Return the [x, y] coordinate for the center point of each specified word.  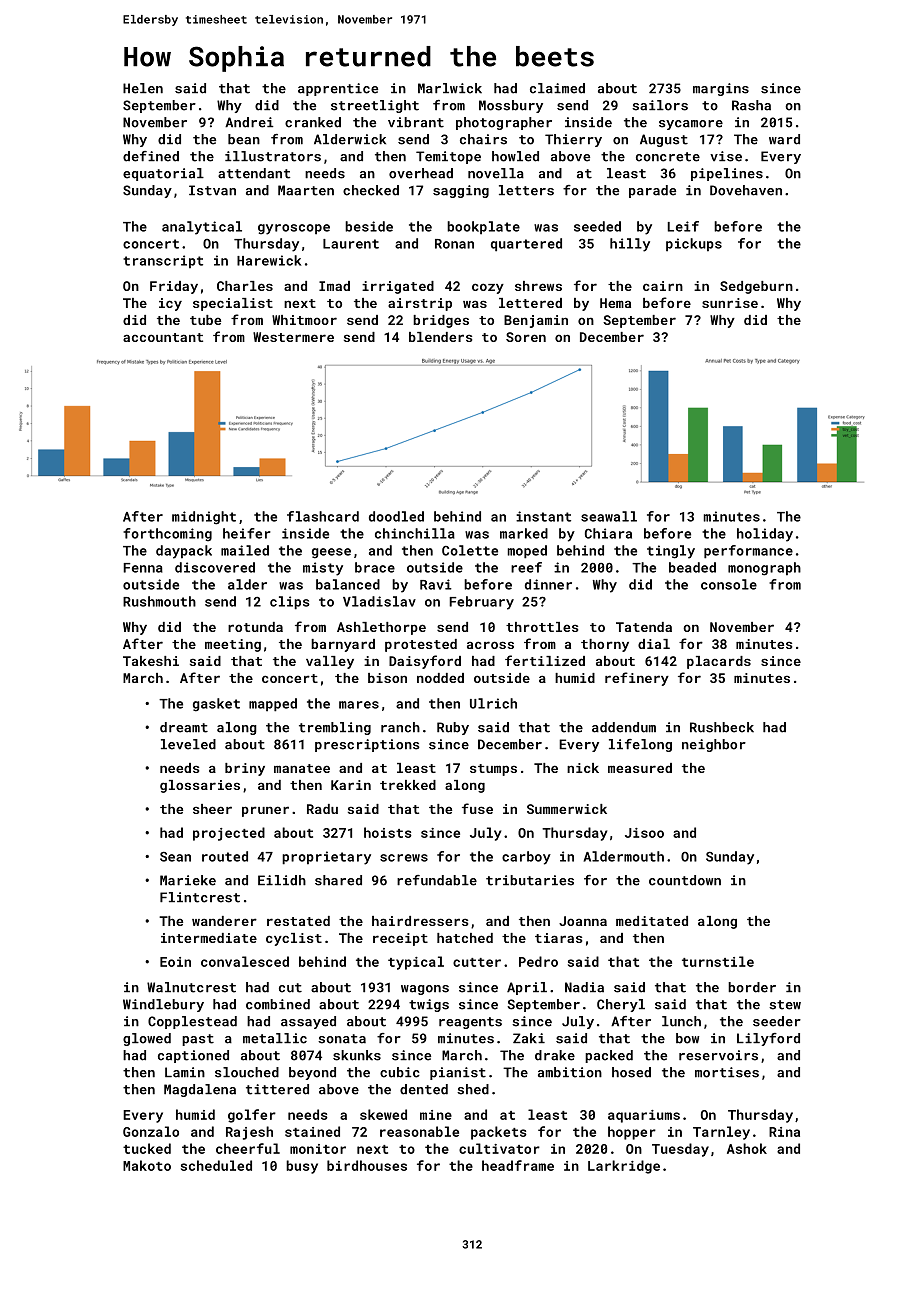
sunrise [730, 303]
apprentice [338, 89]
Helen [143, 88]
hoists [388, 832]
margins [721, 89]
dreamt [184, 727]
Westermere [293, 337]
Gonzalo [151, 1131]
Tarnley [721, 1133]
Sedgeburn [756, 287]
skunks [357, 1055]
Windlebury [163, 1005]
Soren [526, 337]
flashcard [323, 516]
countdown [685, 880]
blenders [440, 337]
